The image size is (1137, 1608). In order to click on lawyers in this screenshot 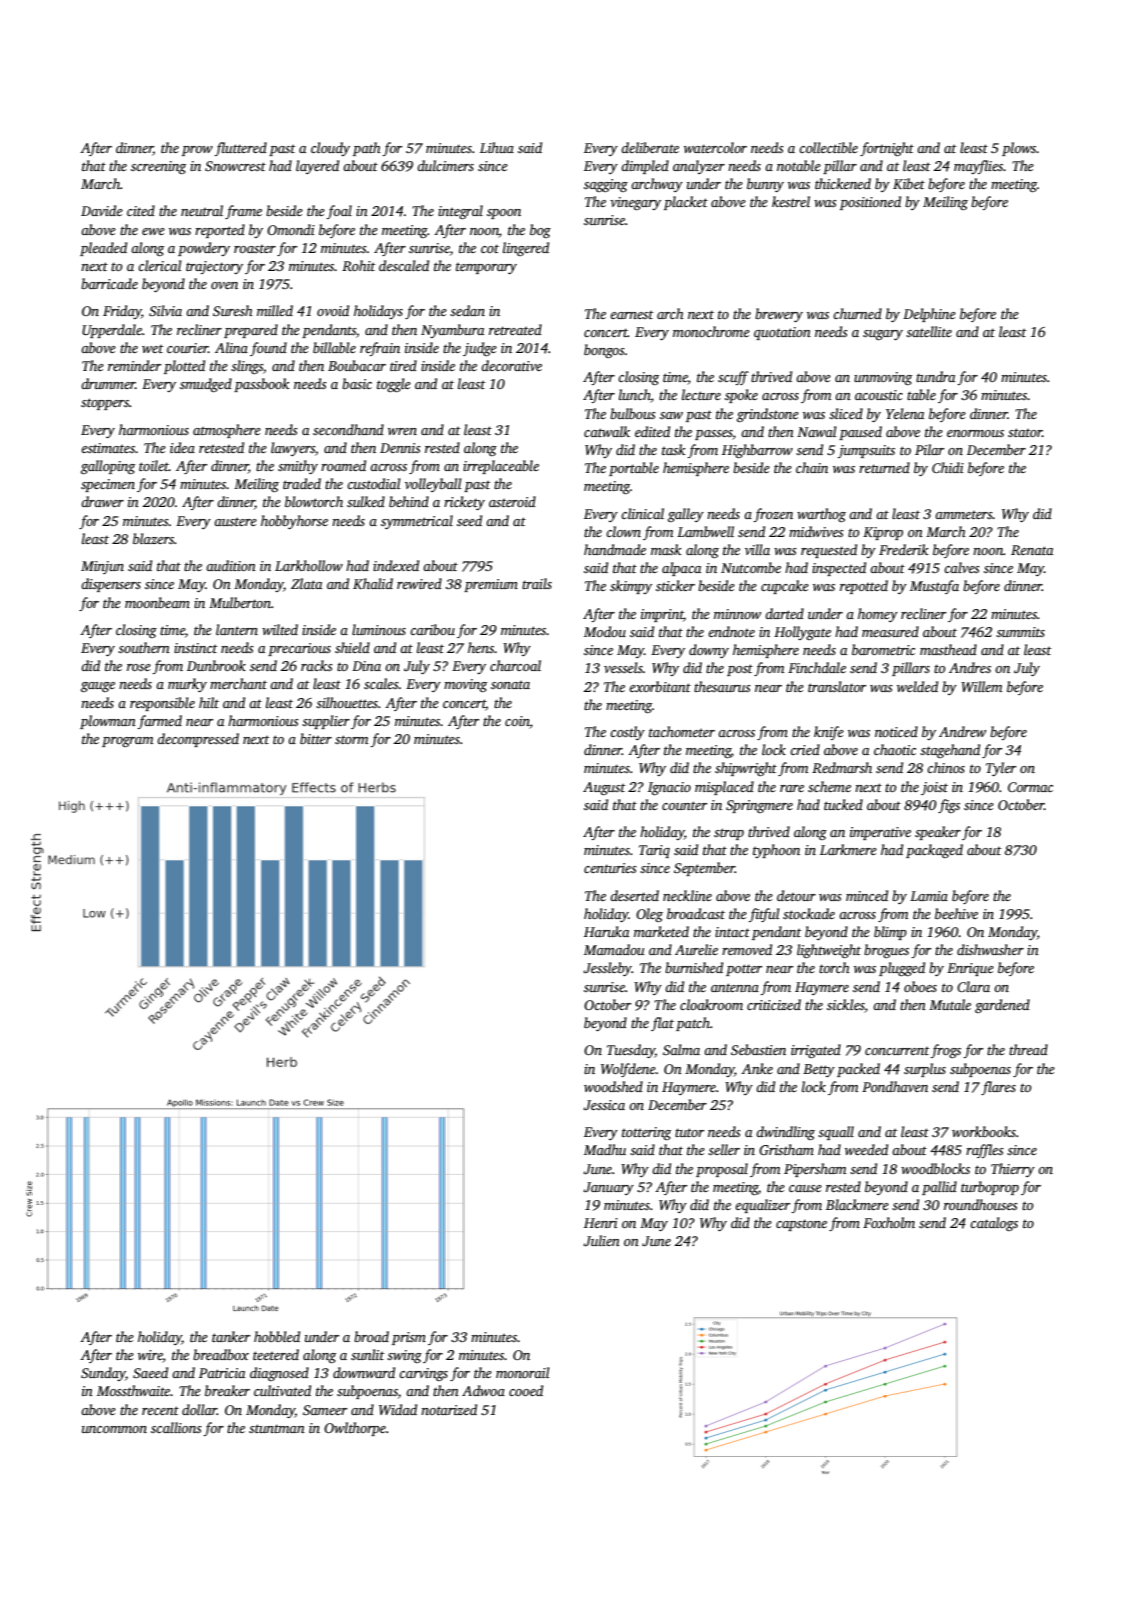, I will do `click(293, 449)`.
